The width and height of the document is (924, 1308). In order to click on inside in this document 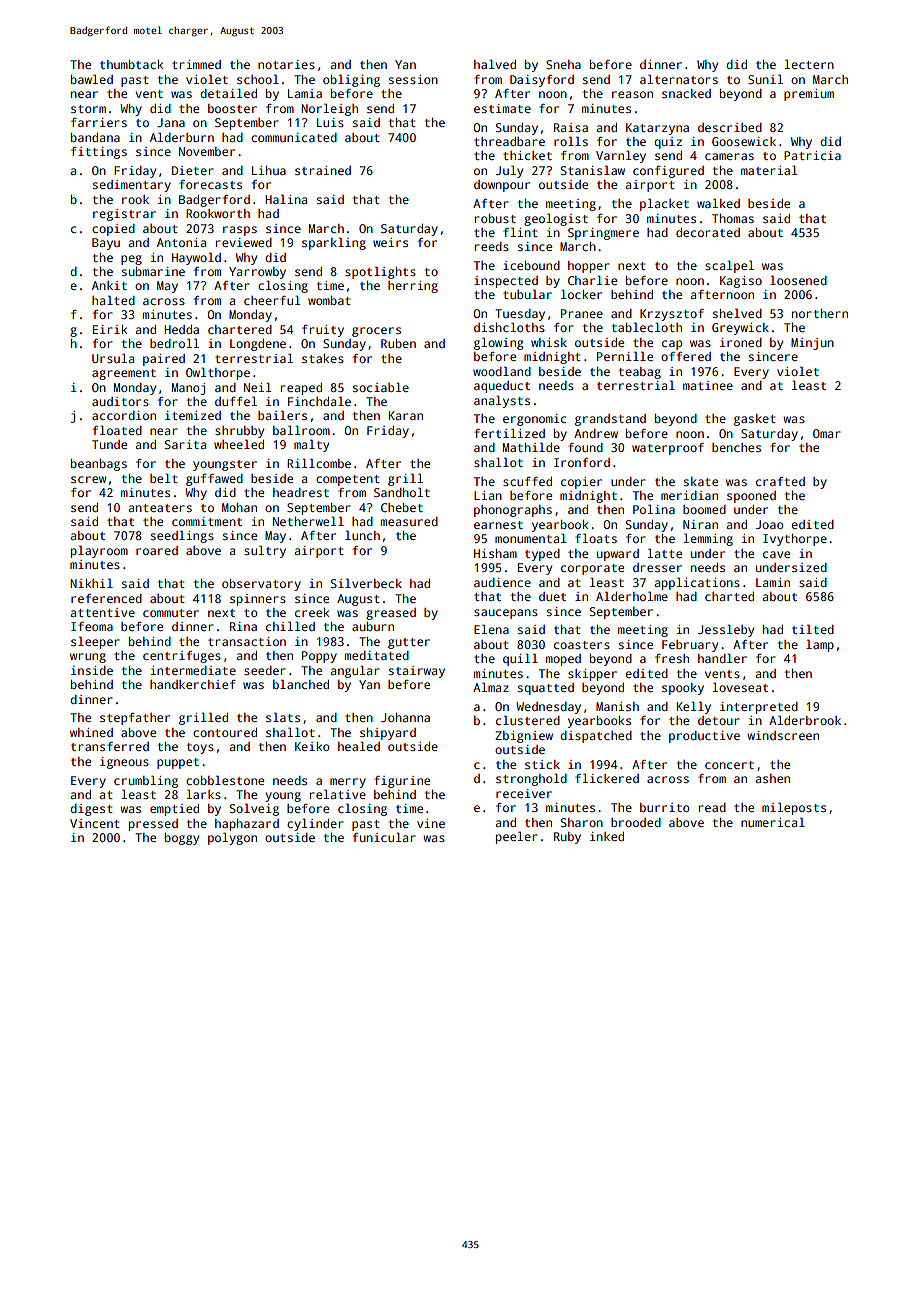, I will do `click(92, 670)`.
